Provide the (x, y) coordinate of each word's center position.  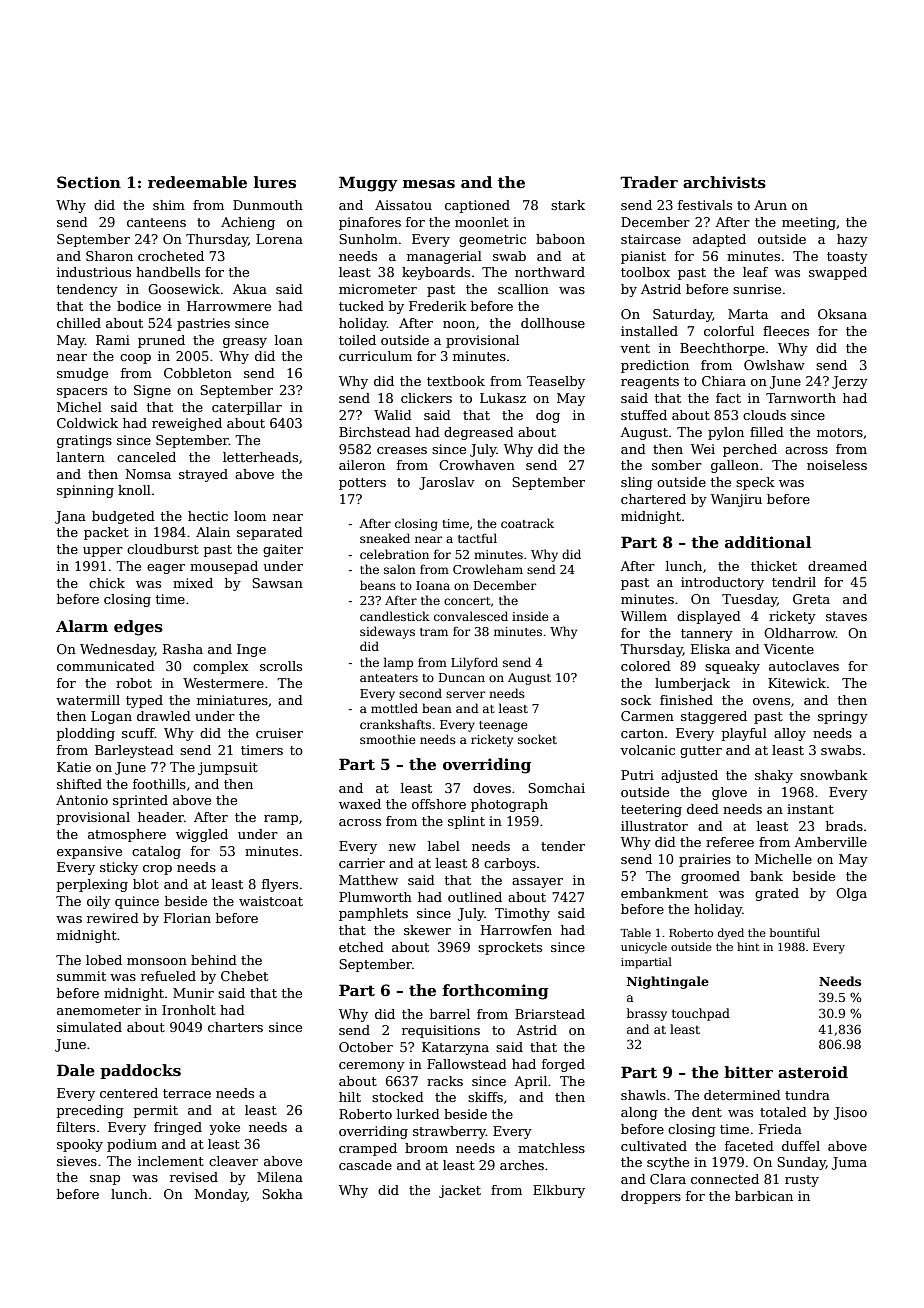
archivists (724, 182)
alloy (790, 734)
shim (169, 205)
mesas (429, 184)
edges (138, 628)
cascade (365, 1165)
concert (467, 601)
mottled (394, 708)
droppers (651, 1197)
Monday (220, 1195)
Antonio (82, 800)
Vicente (789, 649)
